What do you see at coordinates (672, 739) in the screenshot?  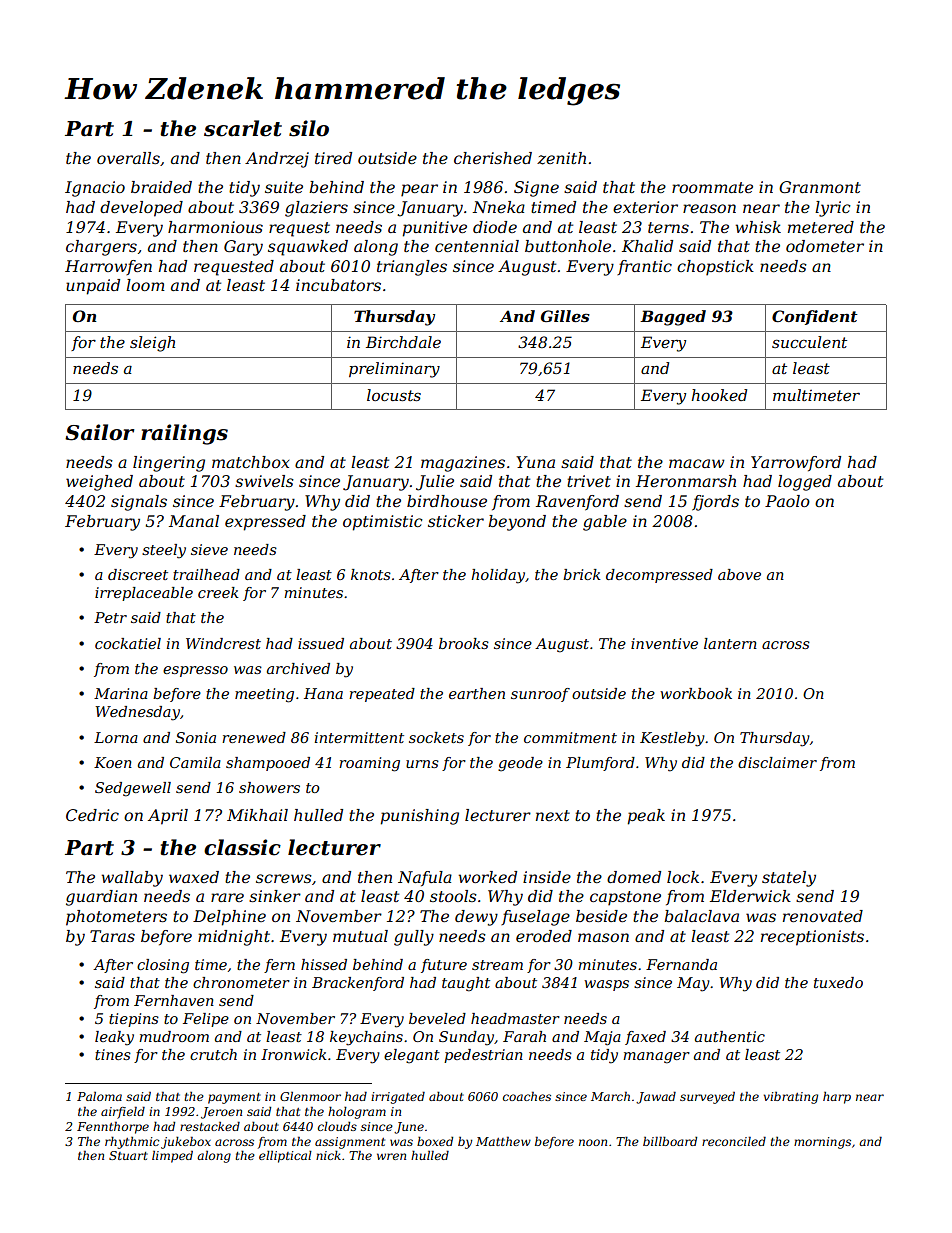 I see `Kestleby` at bounding box center [672, 739].
